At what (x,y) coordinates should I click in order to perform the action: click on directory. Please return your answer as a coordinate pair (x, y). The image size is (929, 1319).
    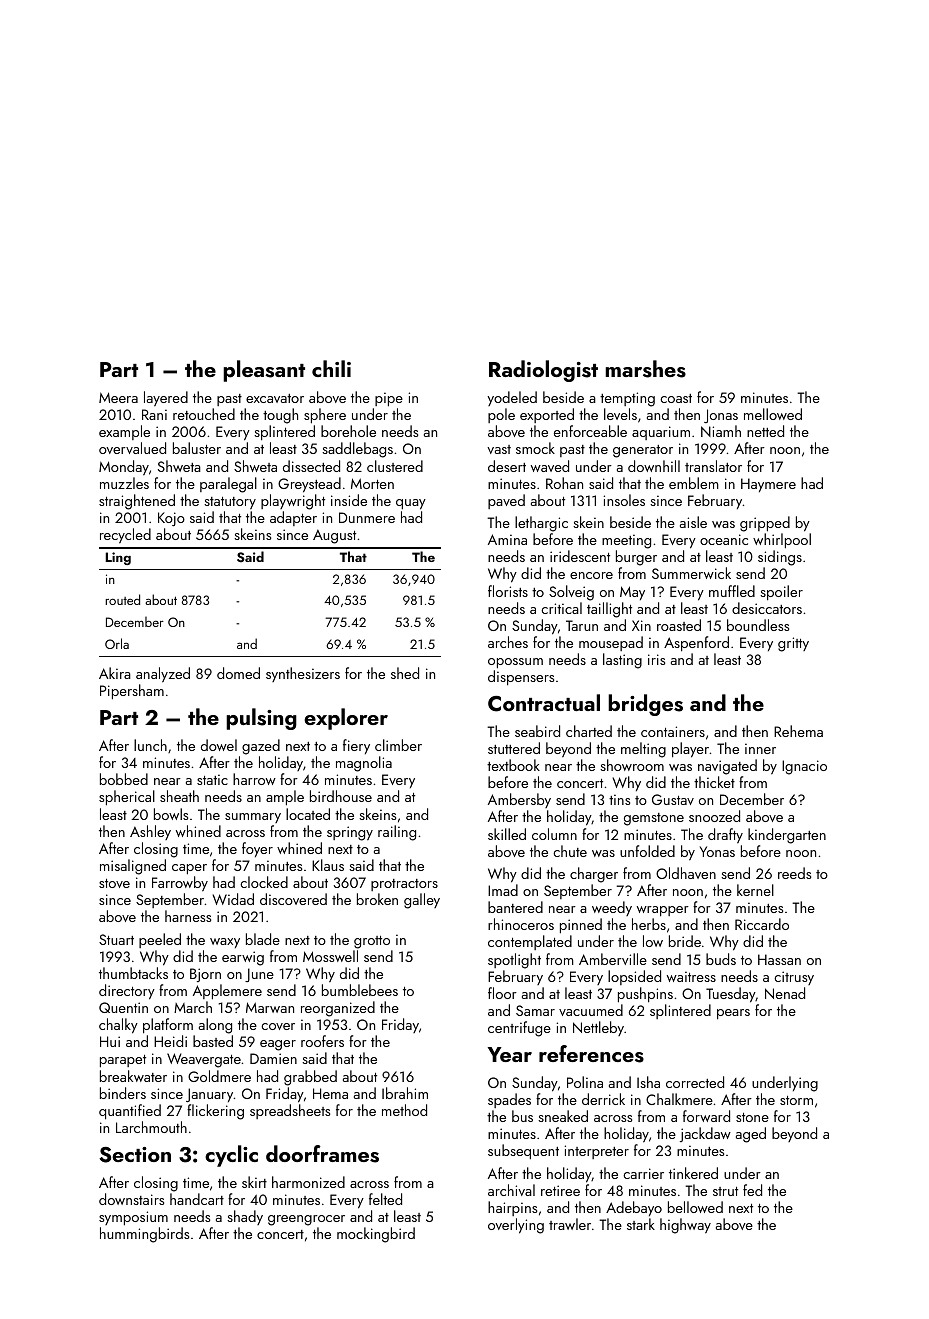
    Looking at the image, I should click on (127, 992).
